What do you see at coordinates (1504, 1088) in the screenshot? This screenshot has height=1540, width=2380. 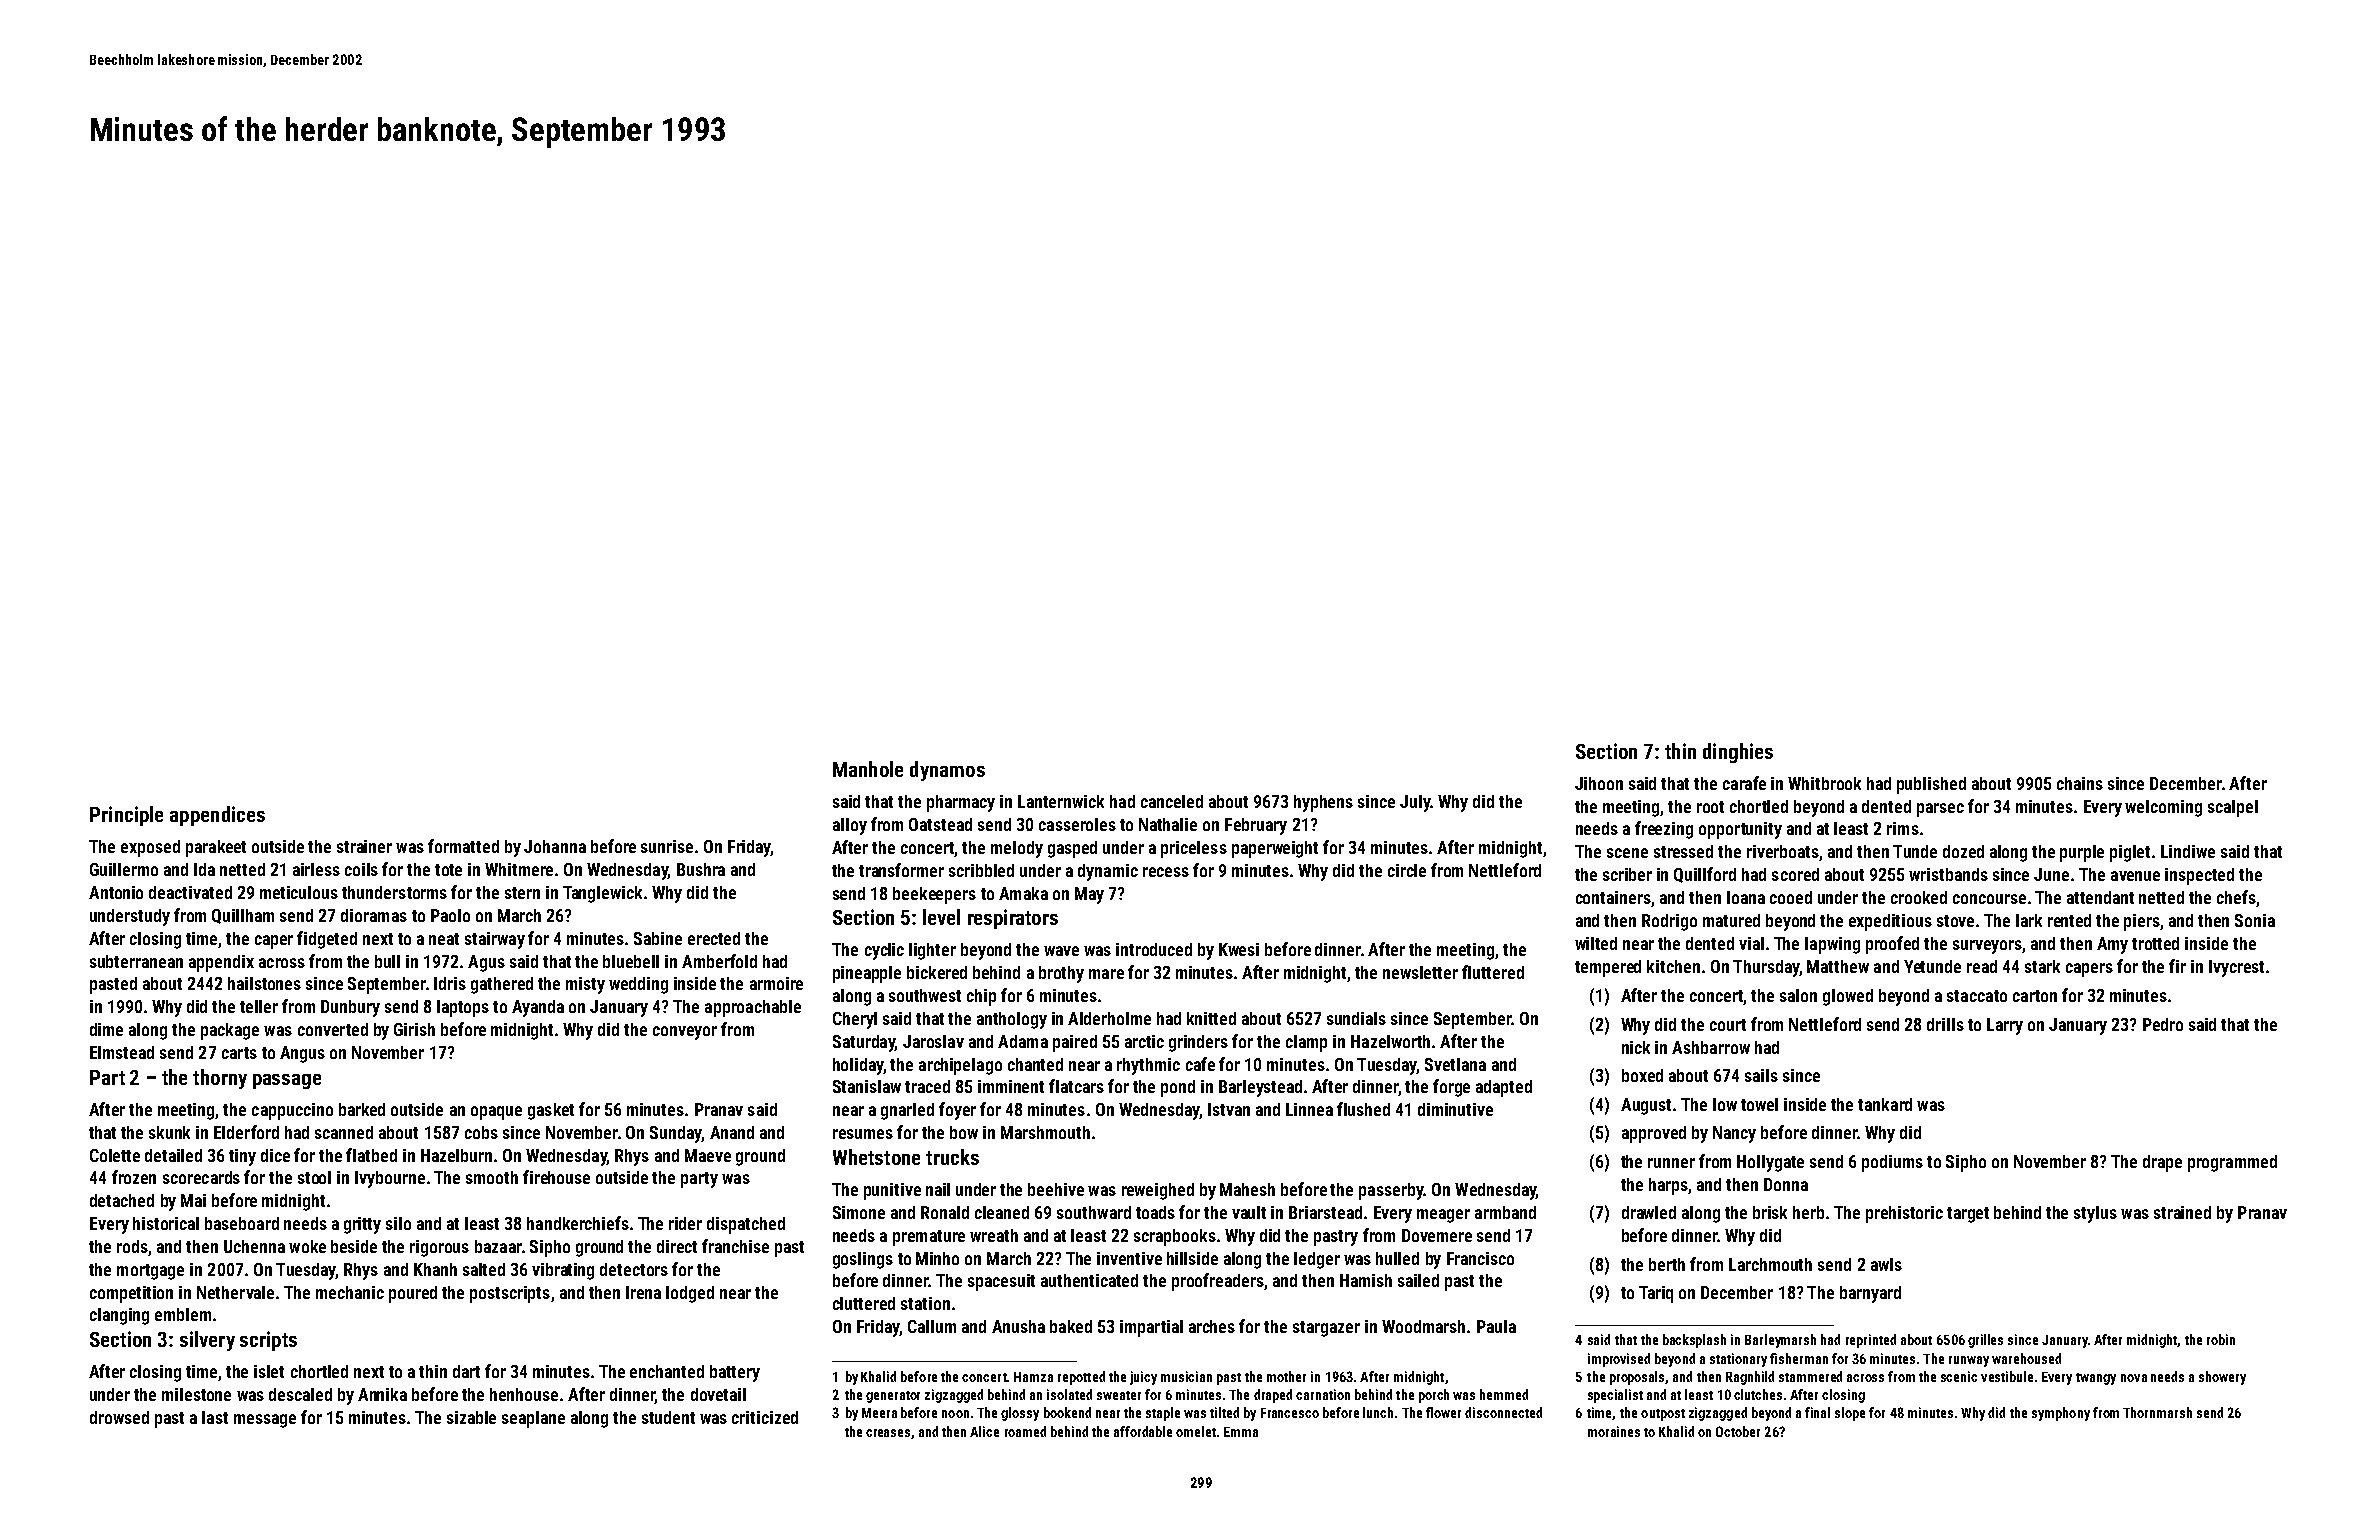 I see `adapted` at bounding box center [1504, 1088].
